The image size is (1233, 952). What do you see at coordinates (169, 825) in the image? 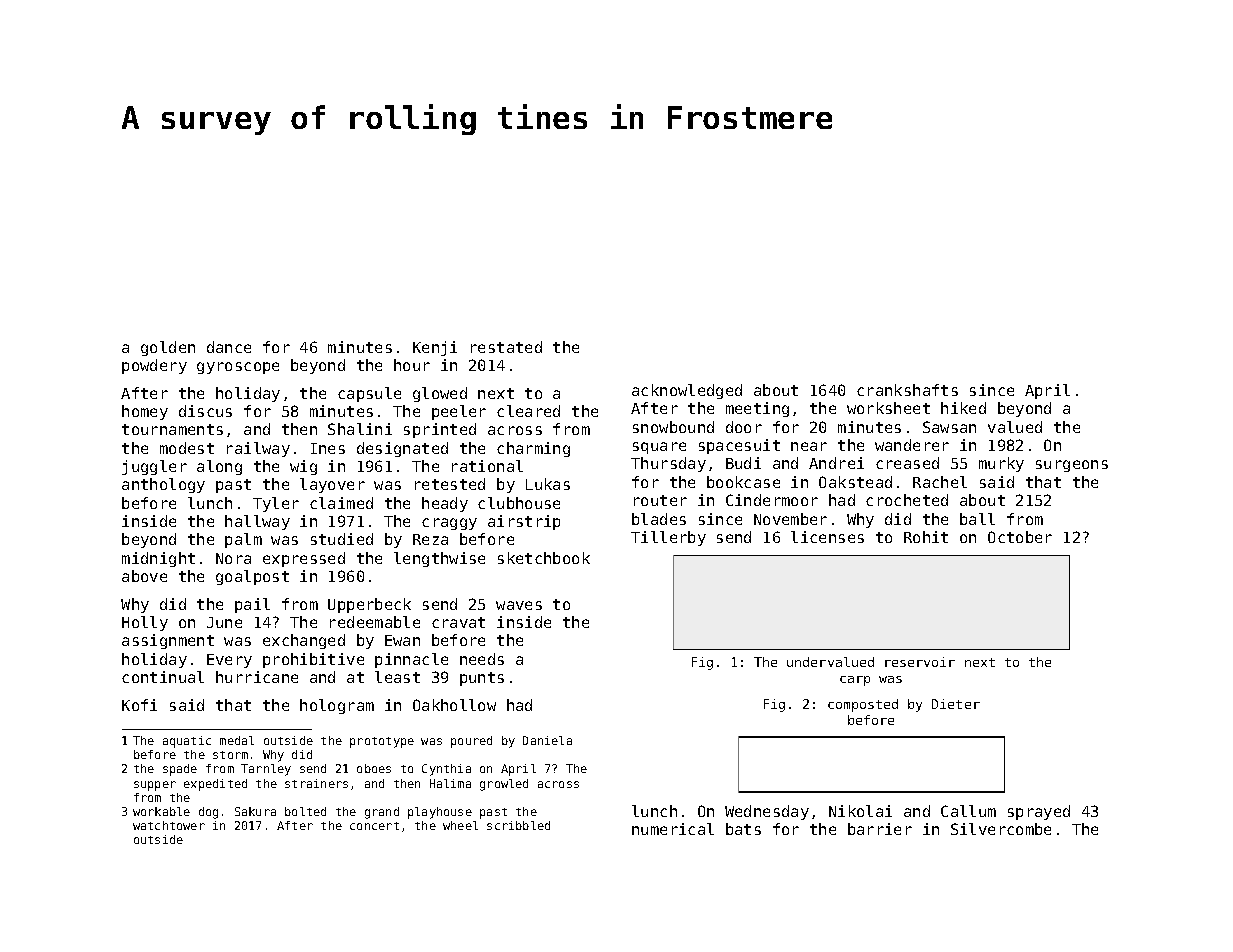
I see `watchtower` at bounding box center [169, 825].
